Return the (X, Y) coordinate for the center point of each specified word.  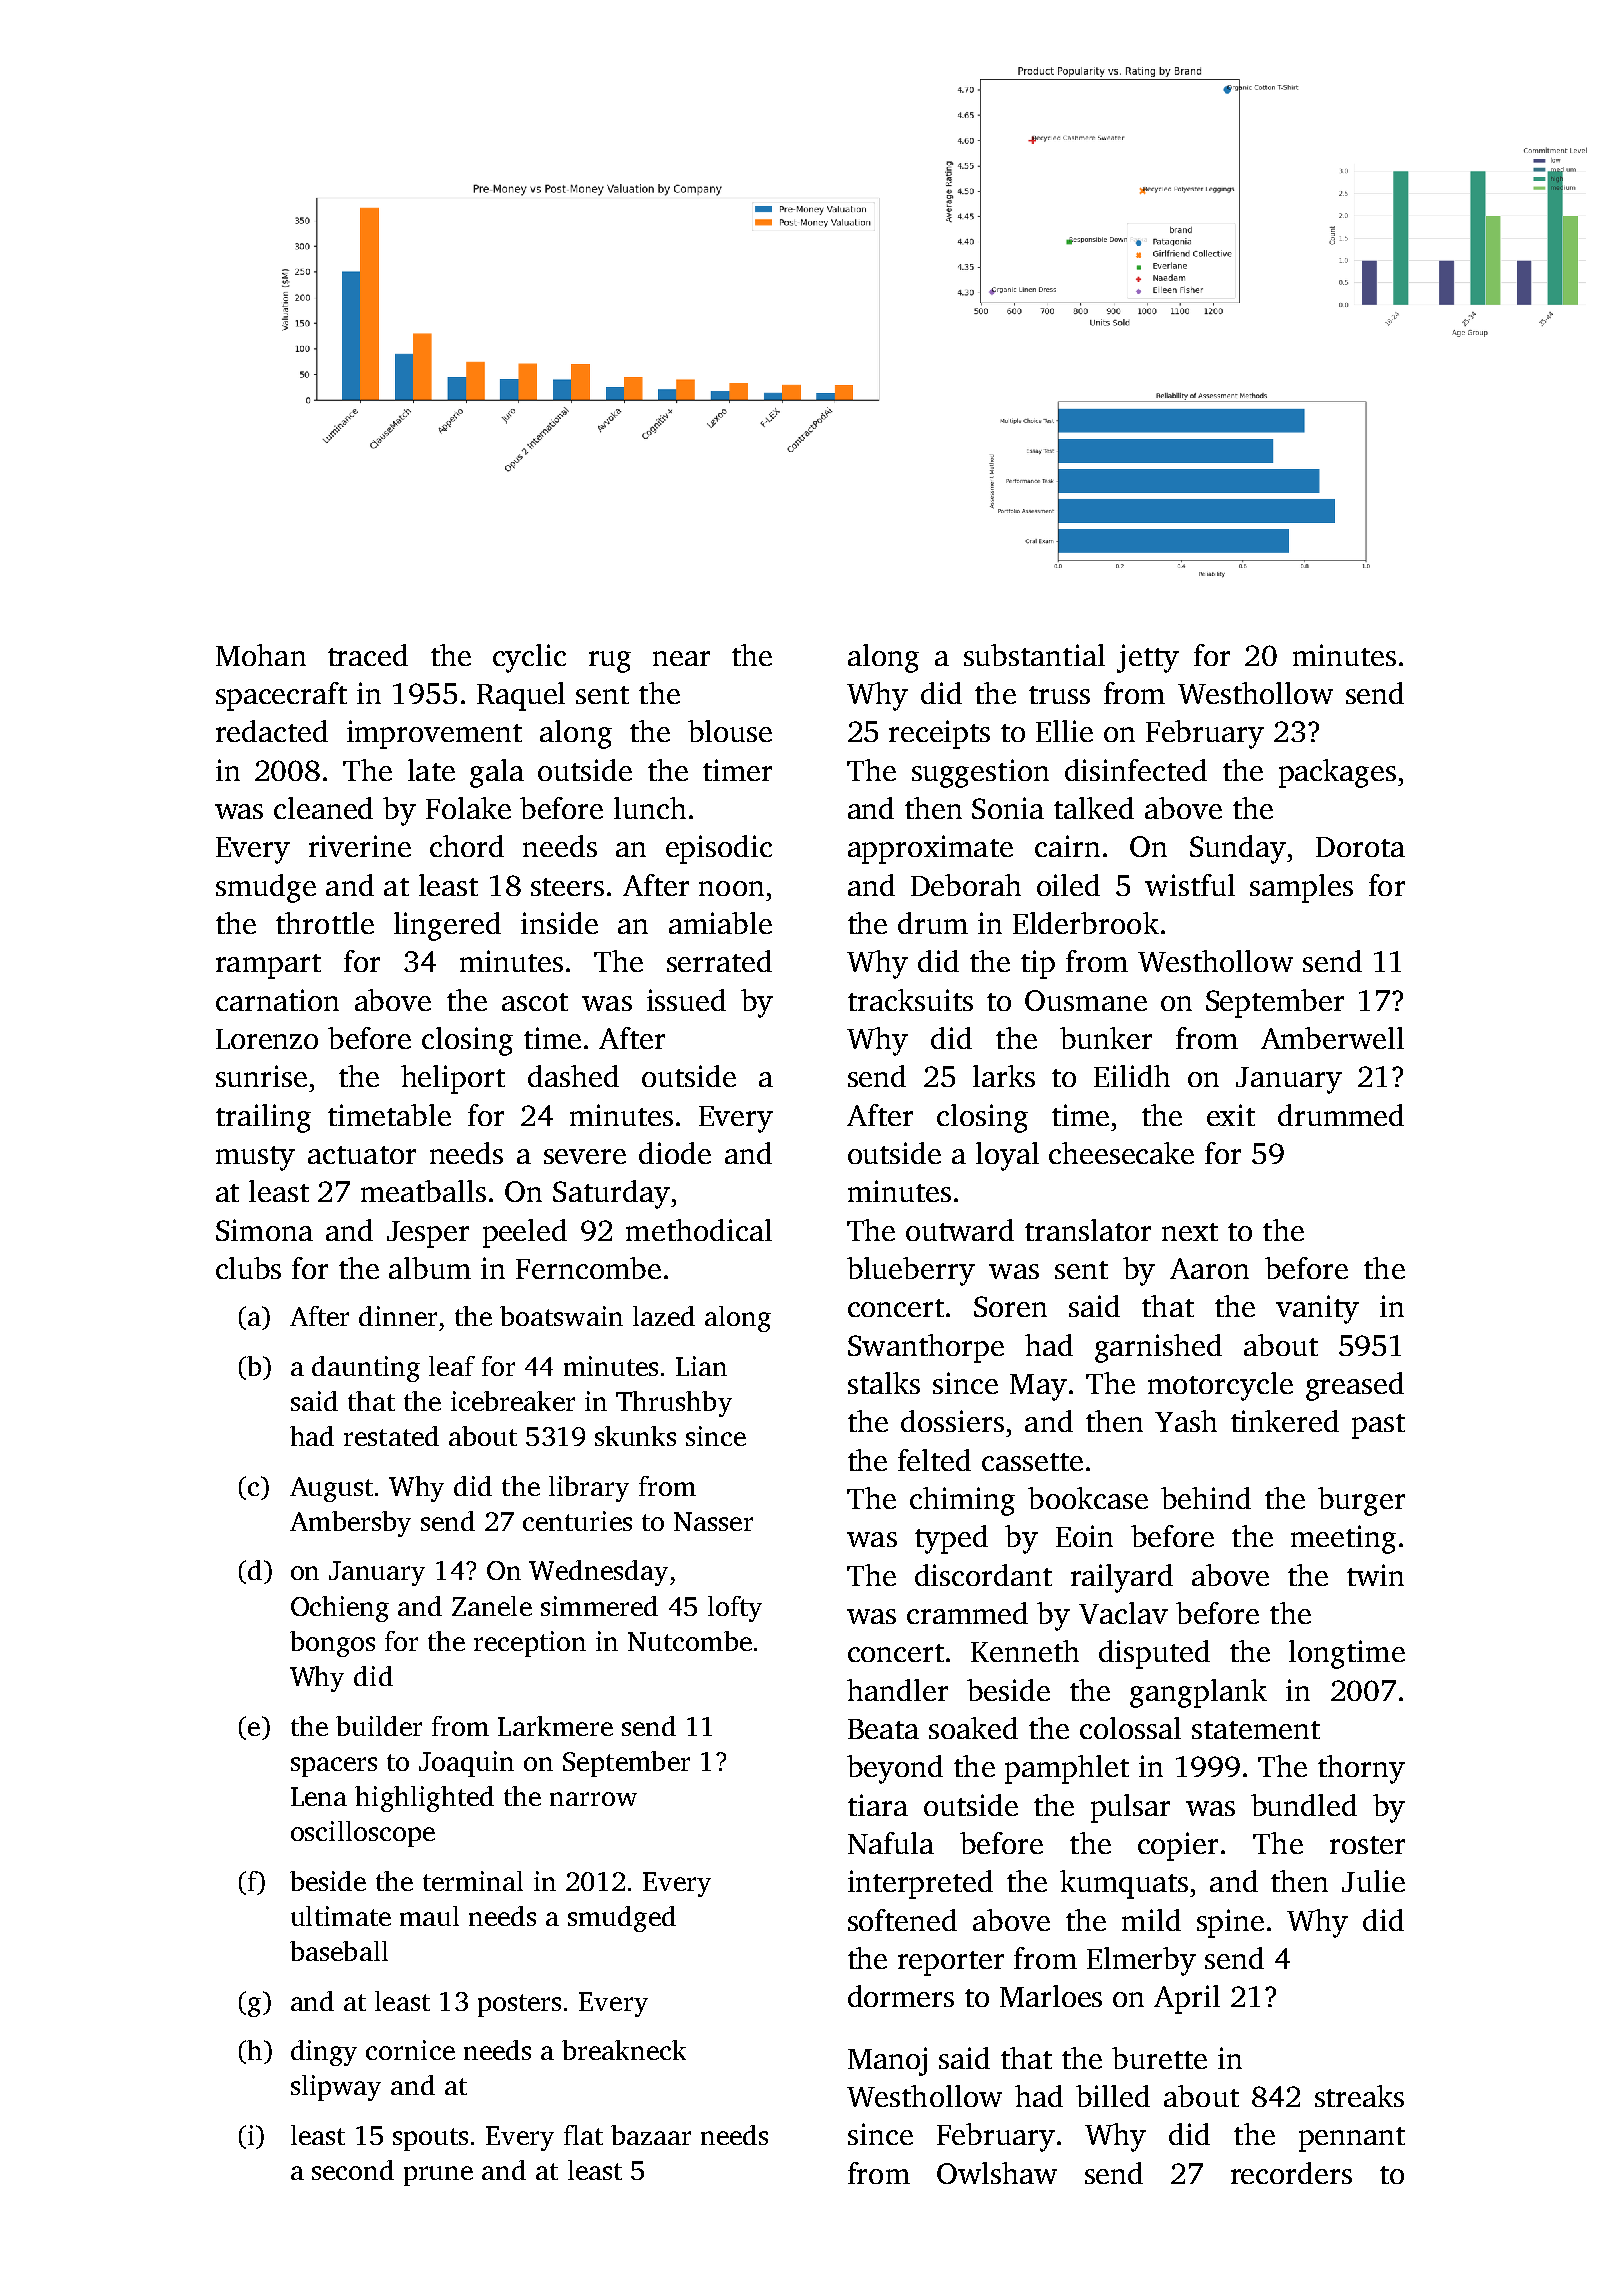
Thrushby (674, 1404)
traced (368, 655)
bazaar (651, 2135)
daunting (366, 1369)
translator (1088, 1230)
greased (1355, 1386)
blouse (730, 731)
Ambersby (350, 1524)
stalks (884, 1383)
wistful (1190, 885)
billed (1113, 2096)
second (353, 2170)
